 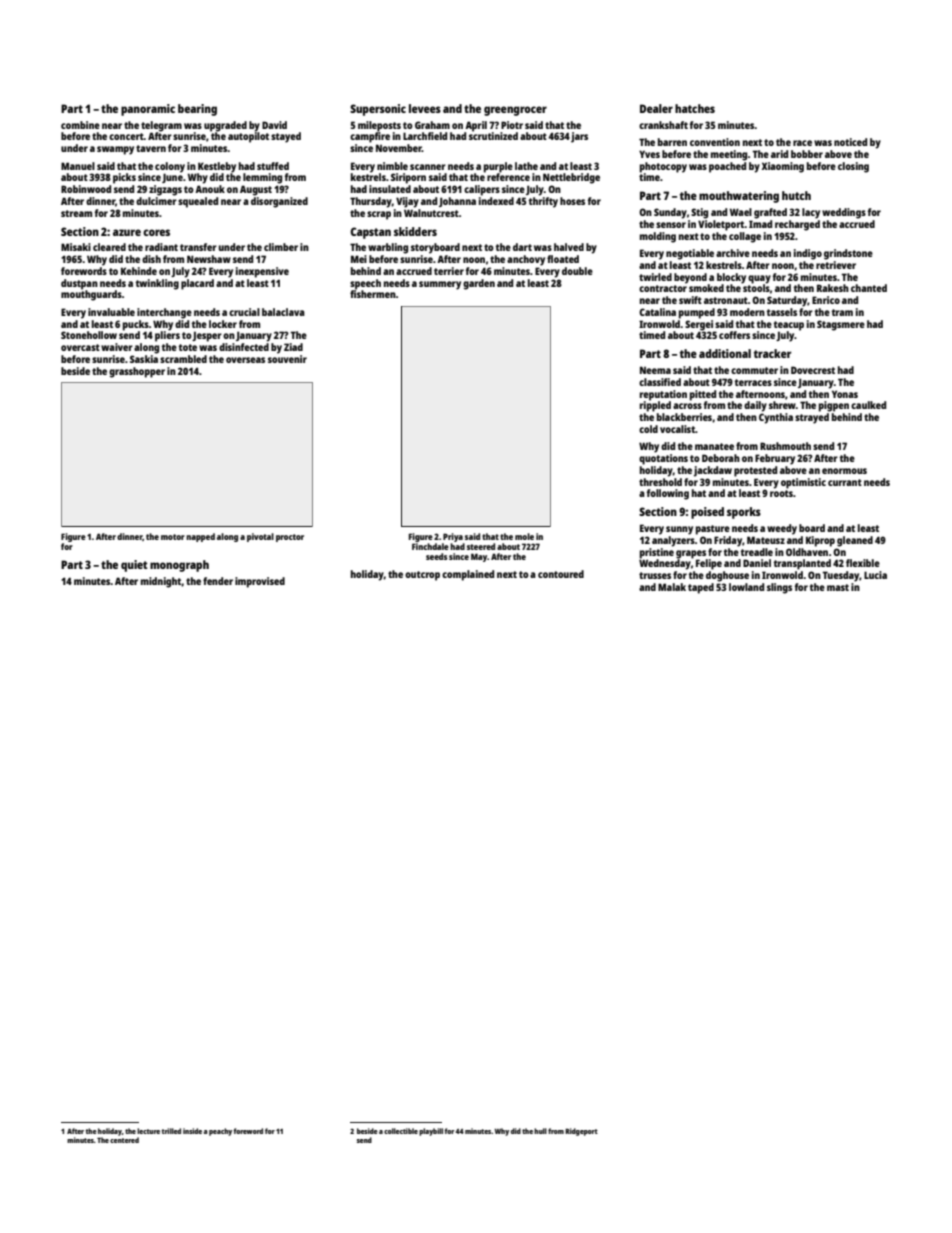 What do you see at coordinates (468, 575) in the document?
I see `complained` at bounding box center [468, 575].
